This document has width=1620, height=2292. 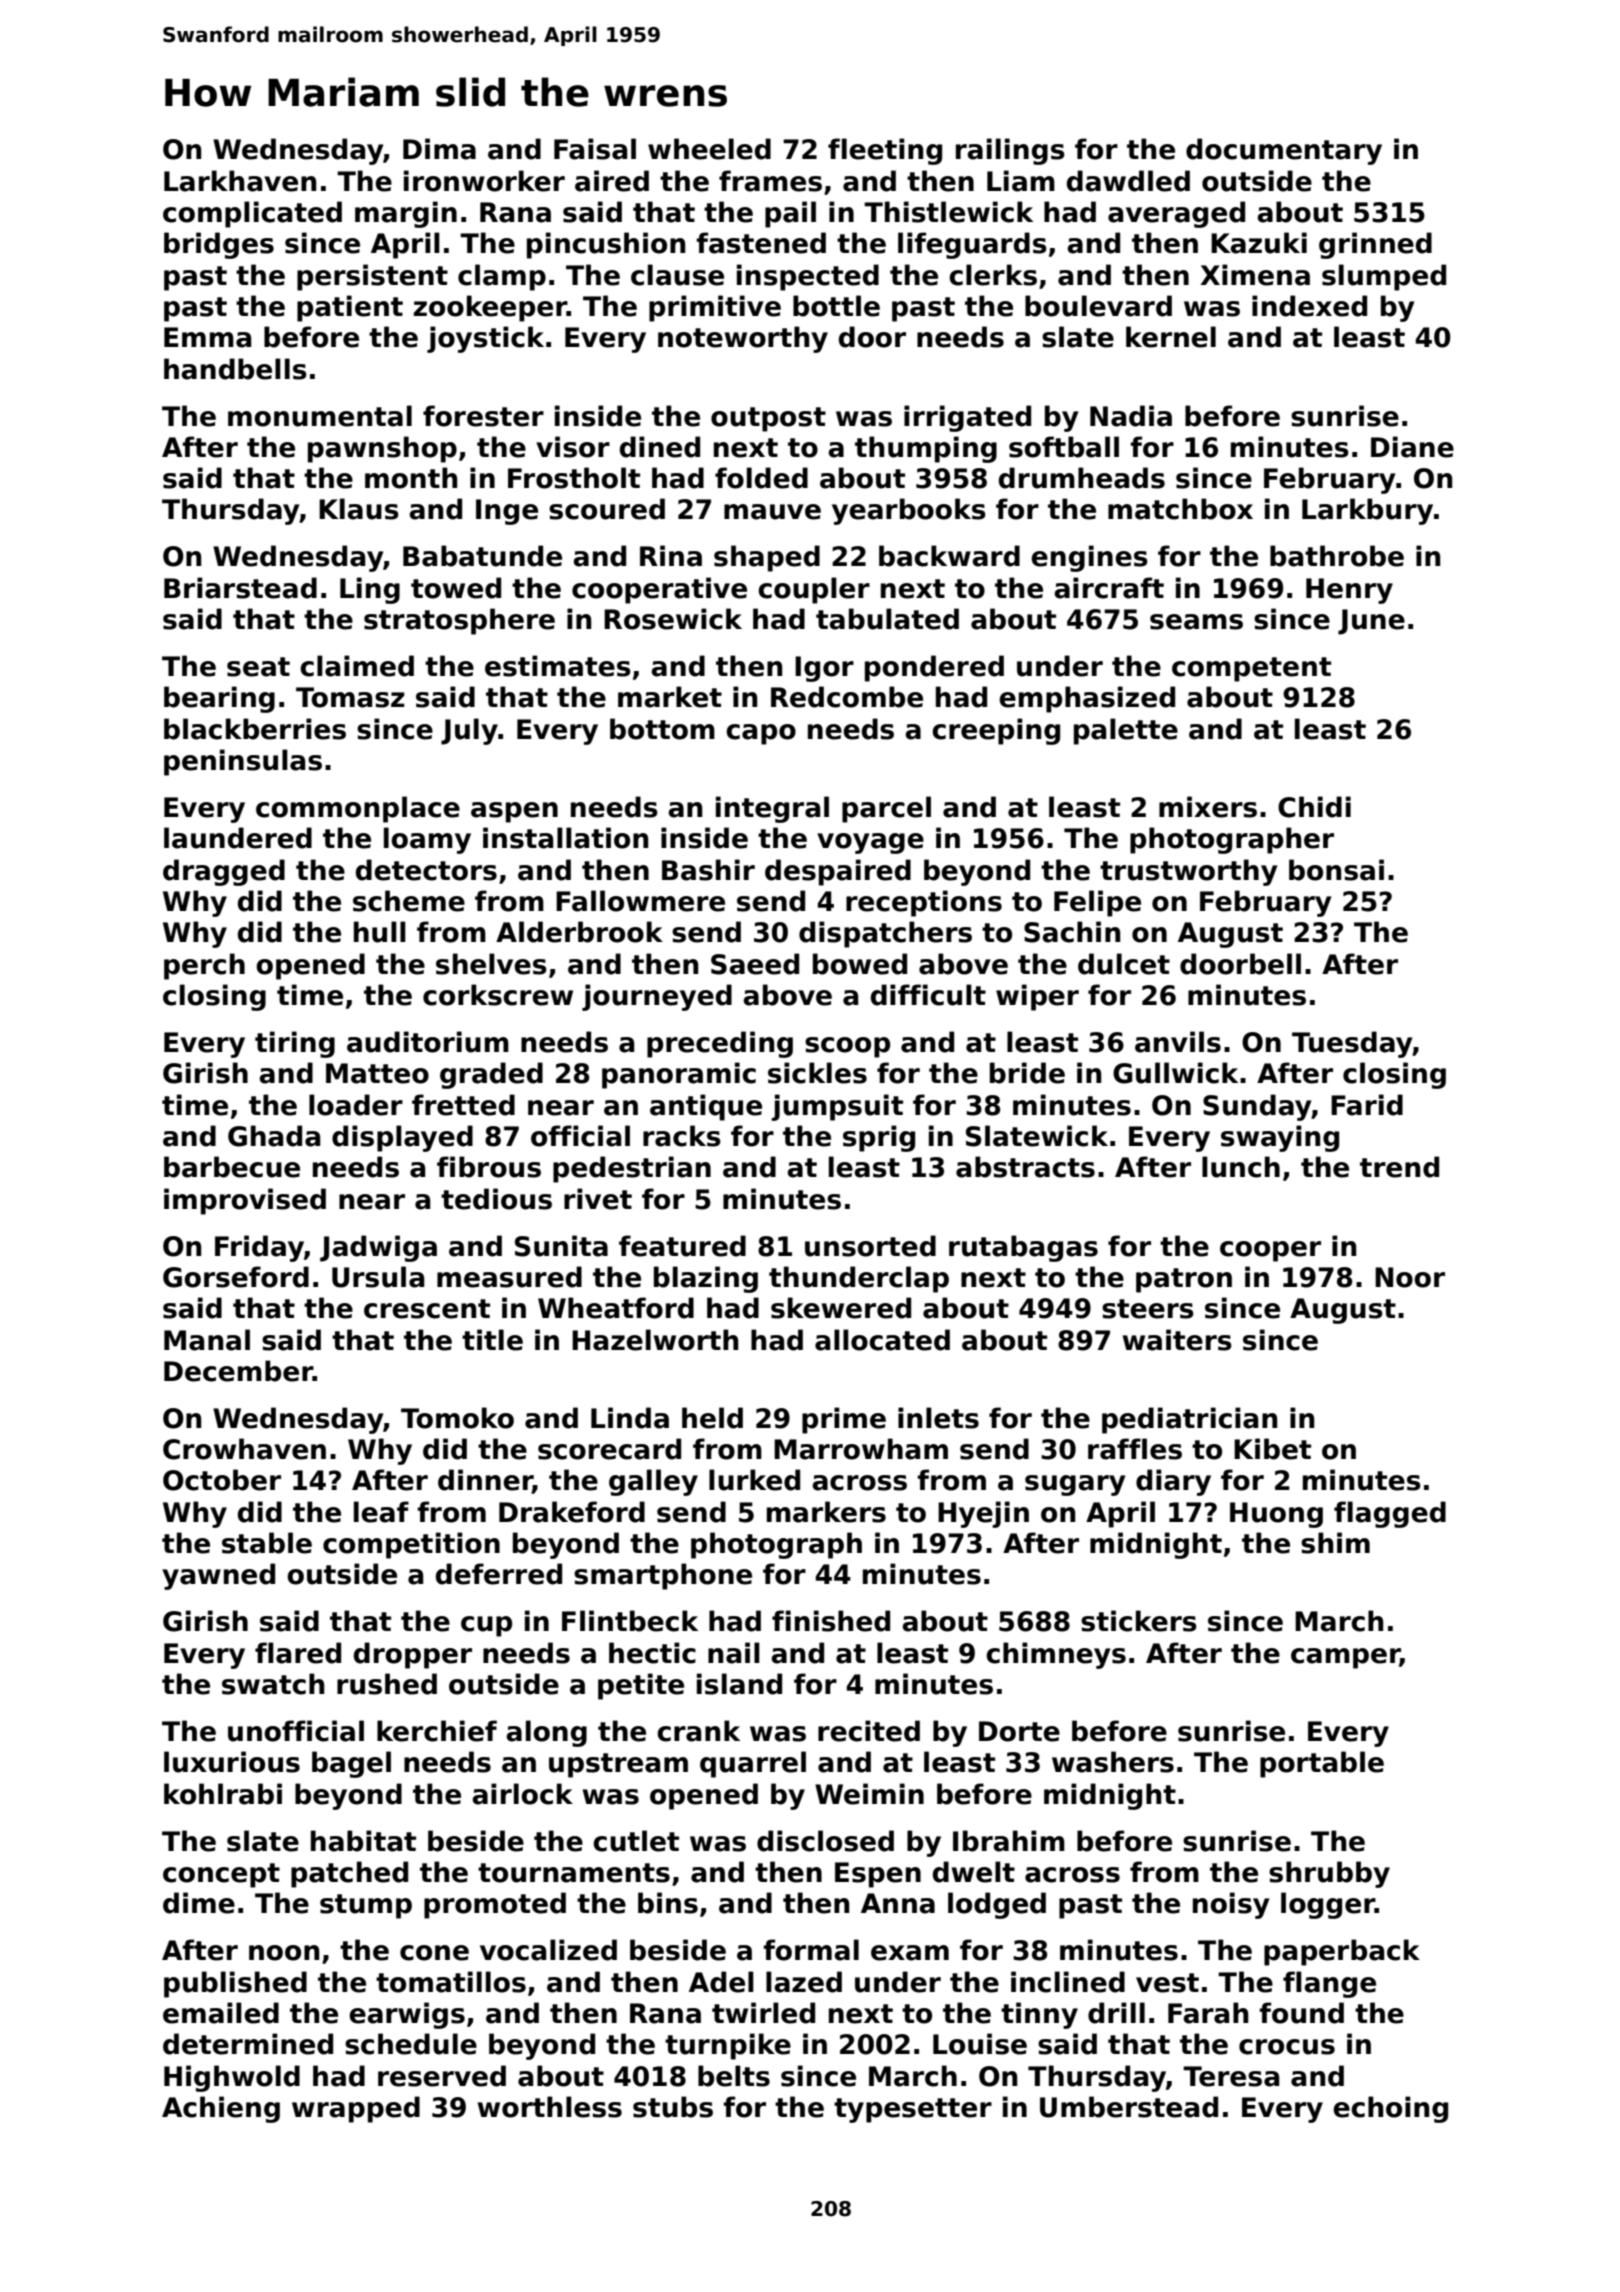 I want to click on Umberstead, so click(x=1129, y=2107).
